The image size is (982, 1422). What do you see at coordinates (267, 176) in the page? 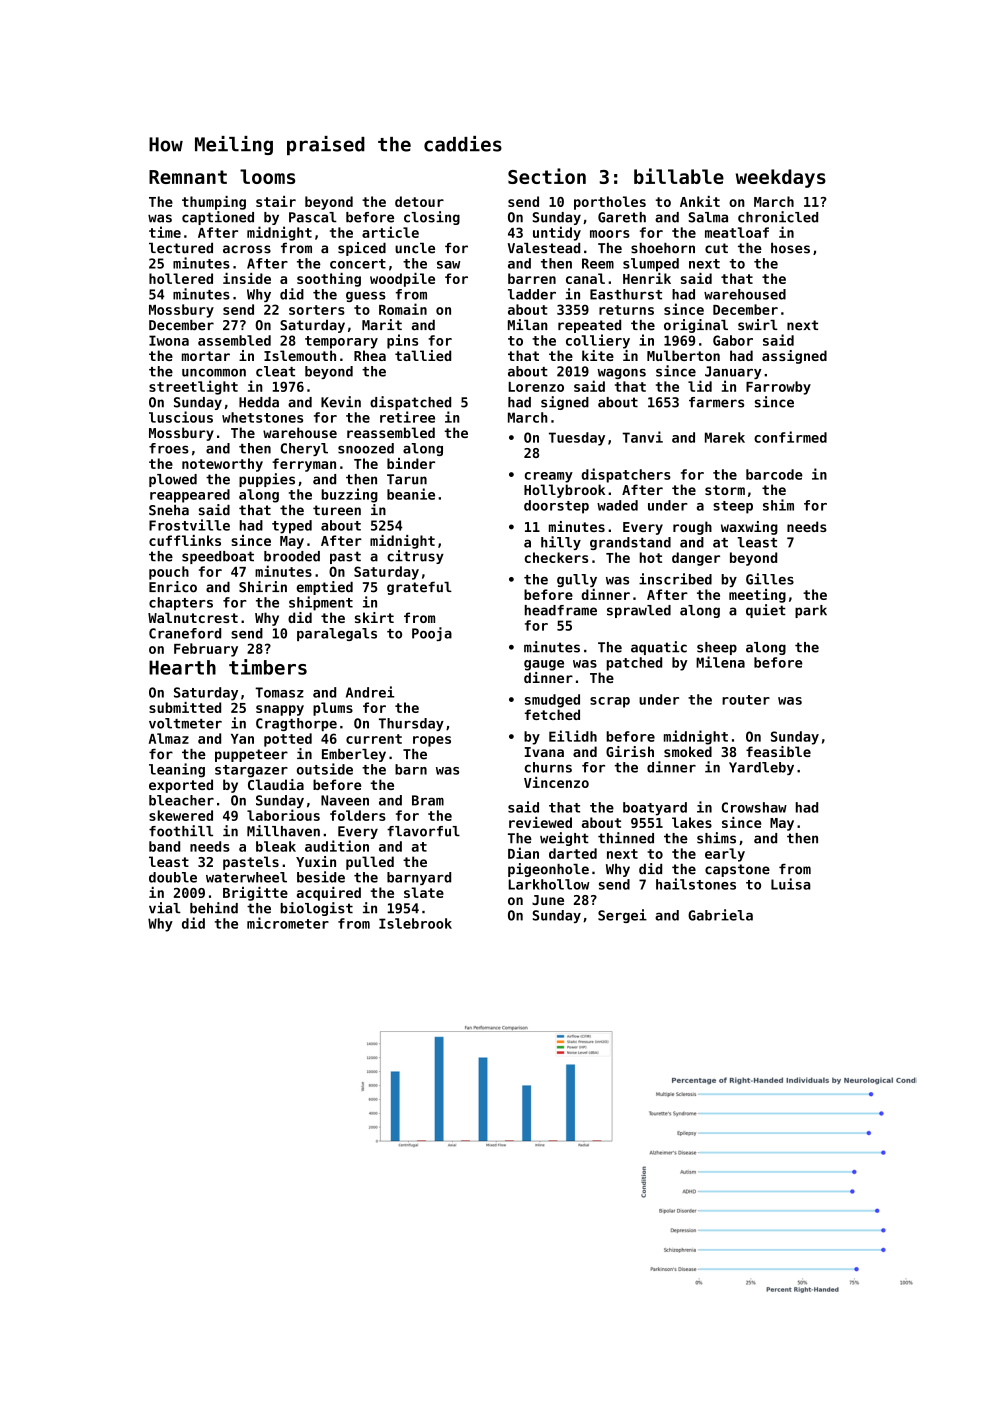
I see `looms` at bounding box center [267, 176].
